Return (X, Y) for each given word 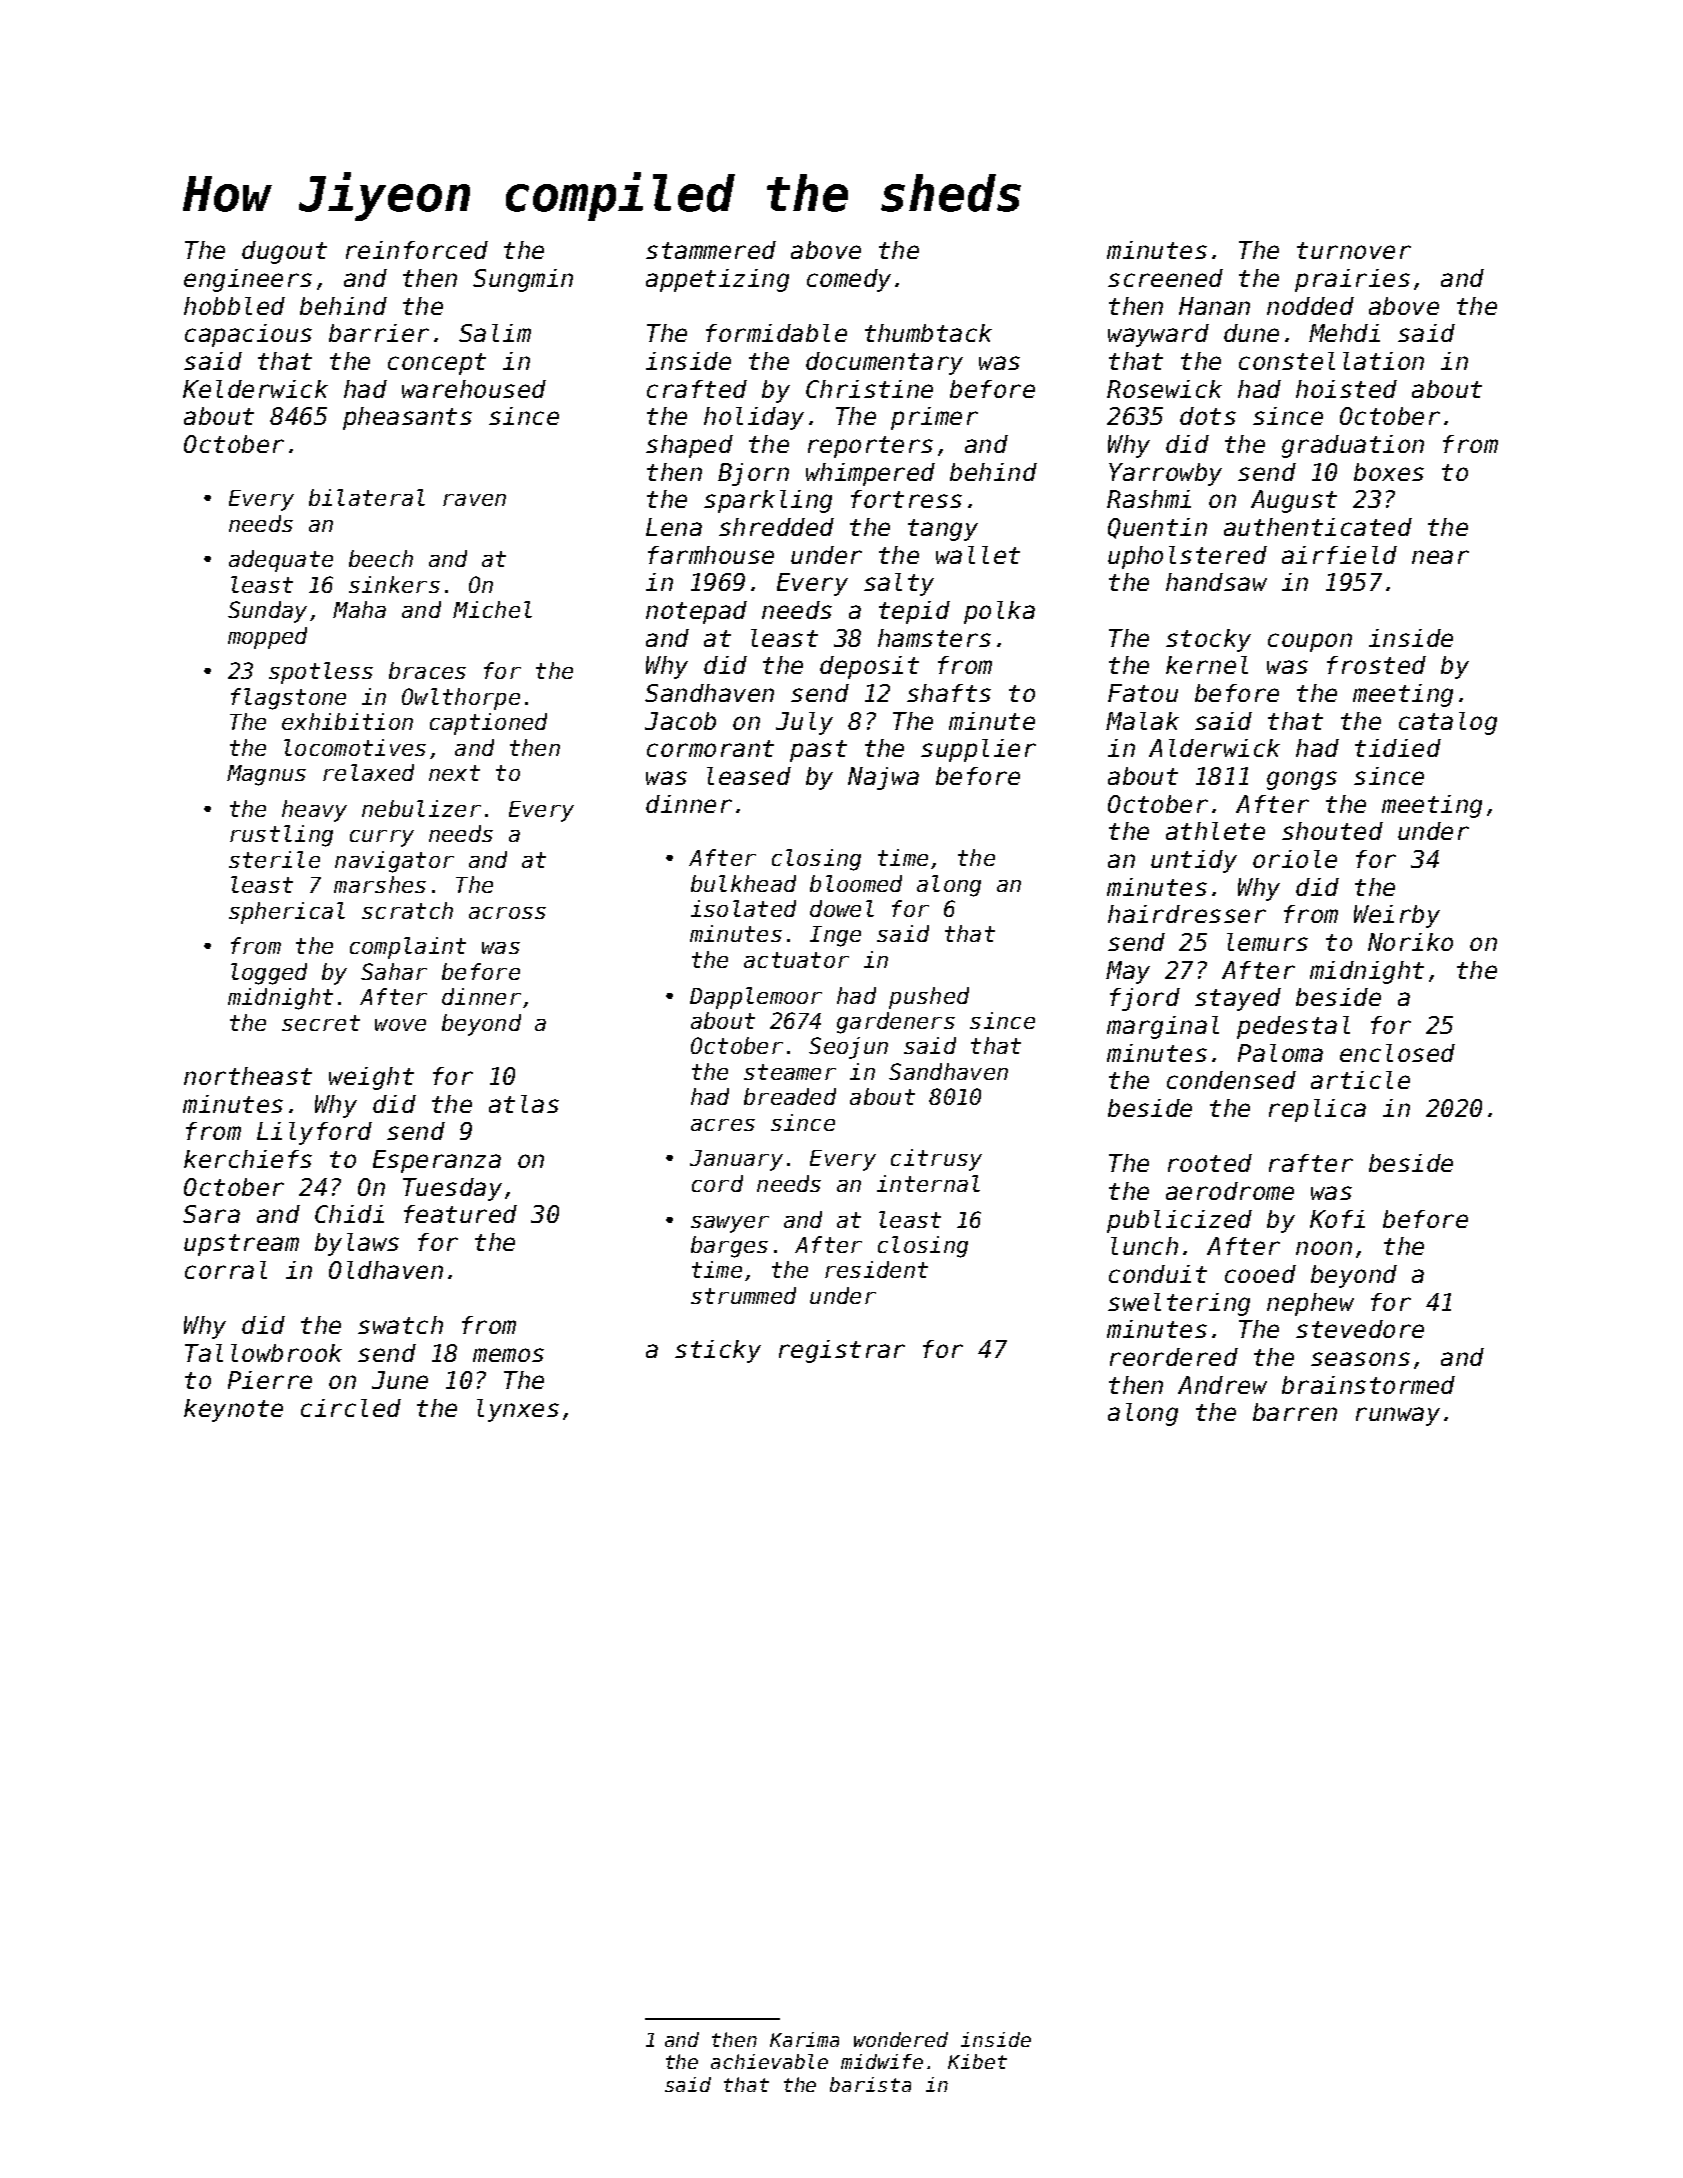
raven (474, 500)
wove (400, 1025)
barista (870, 2084)
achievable (769, 2061)
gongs (1302, 780)
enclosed (1397, 1053)
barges (729, 1247)
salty (899, 584)
